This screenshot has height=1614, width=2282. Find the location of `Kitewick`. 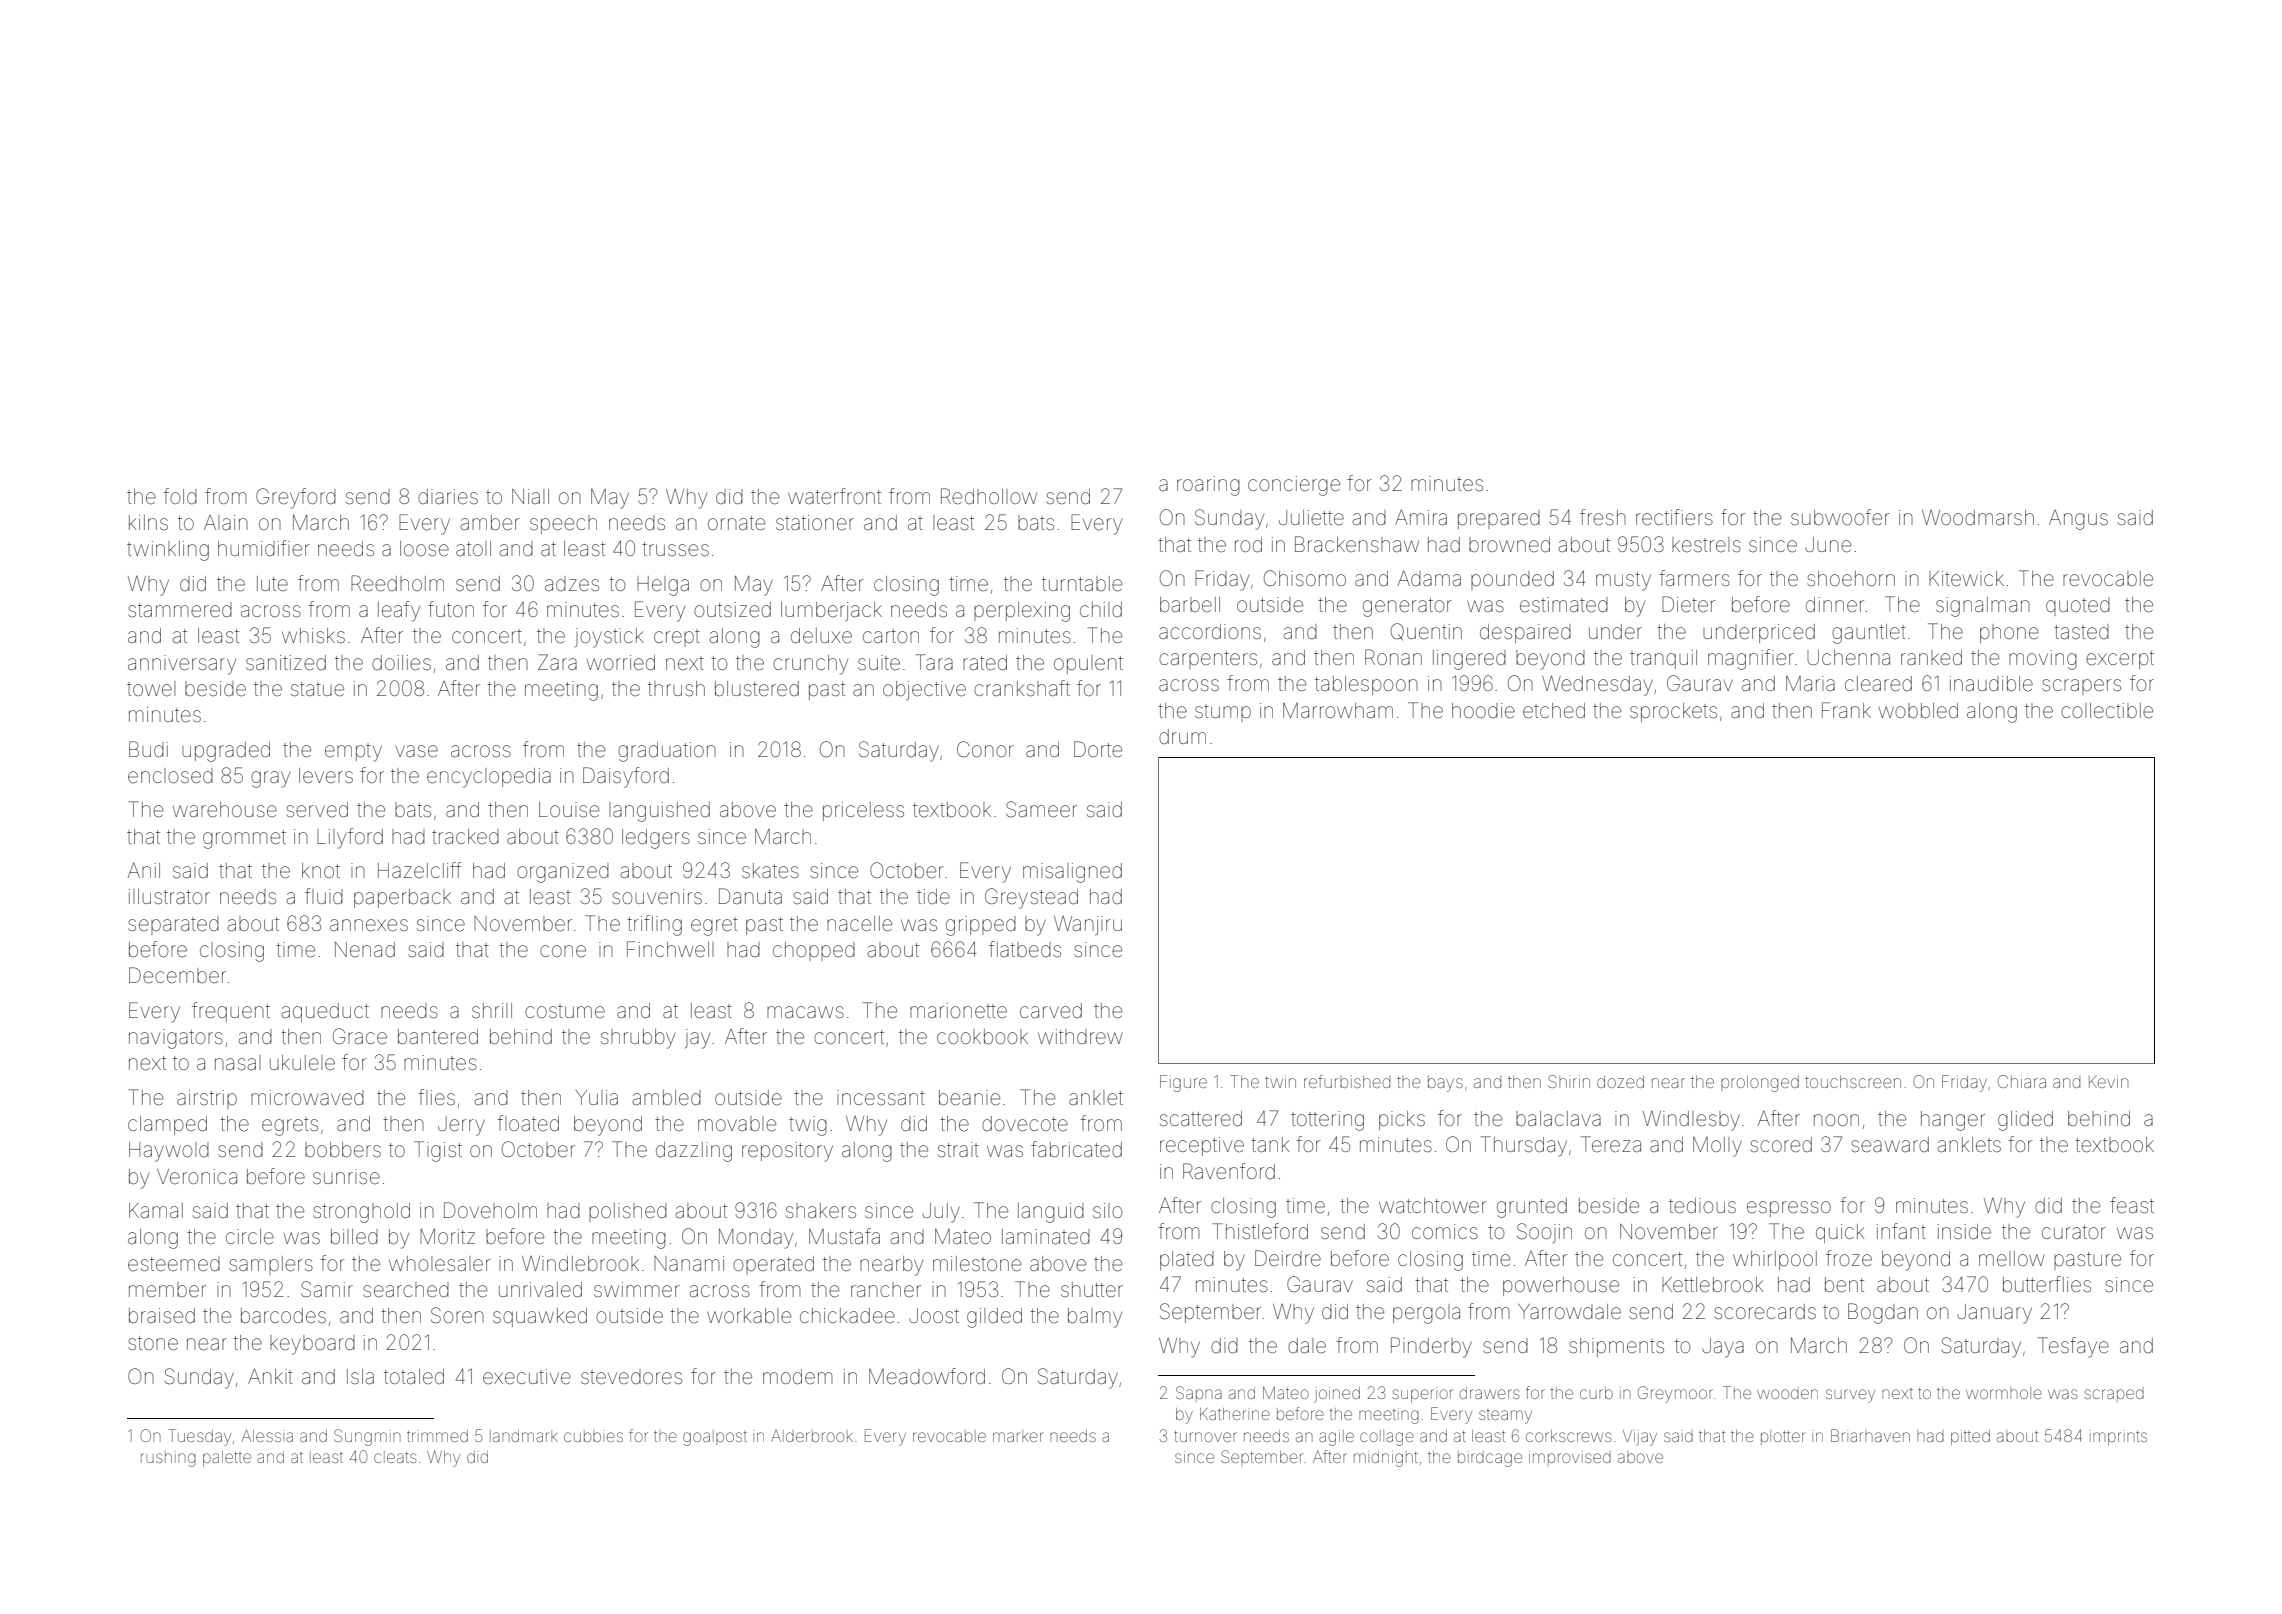

Kitewick is located at coordinates (1966, 579).
